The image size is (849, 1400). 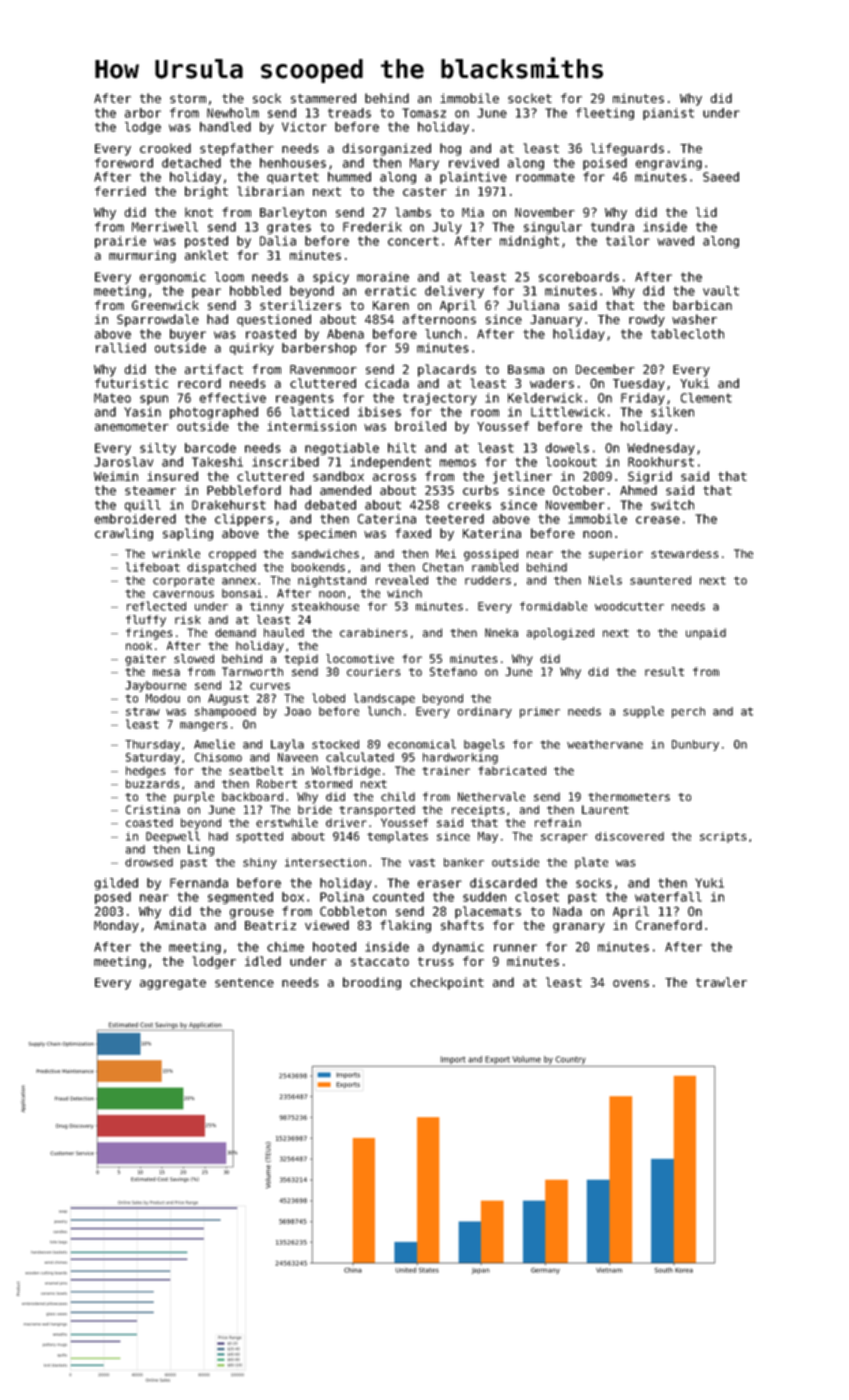 What do you see at coordinates (372, 983) in the image?
I see `brooding` at bounding box center [372, 983].
